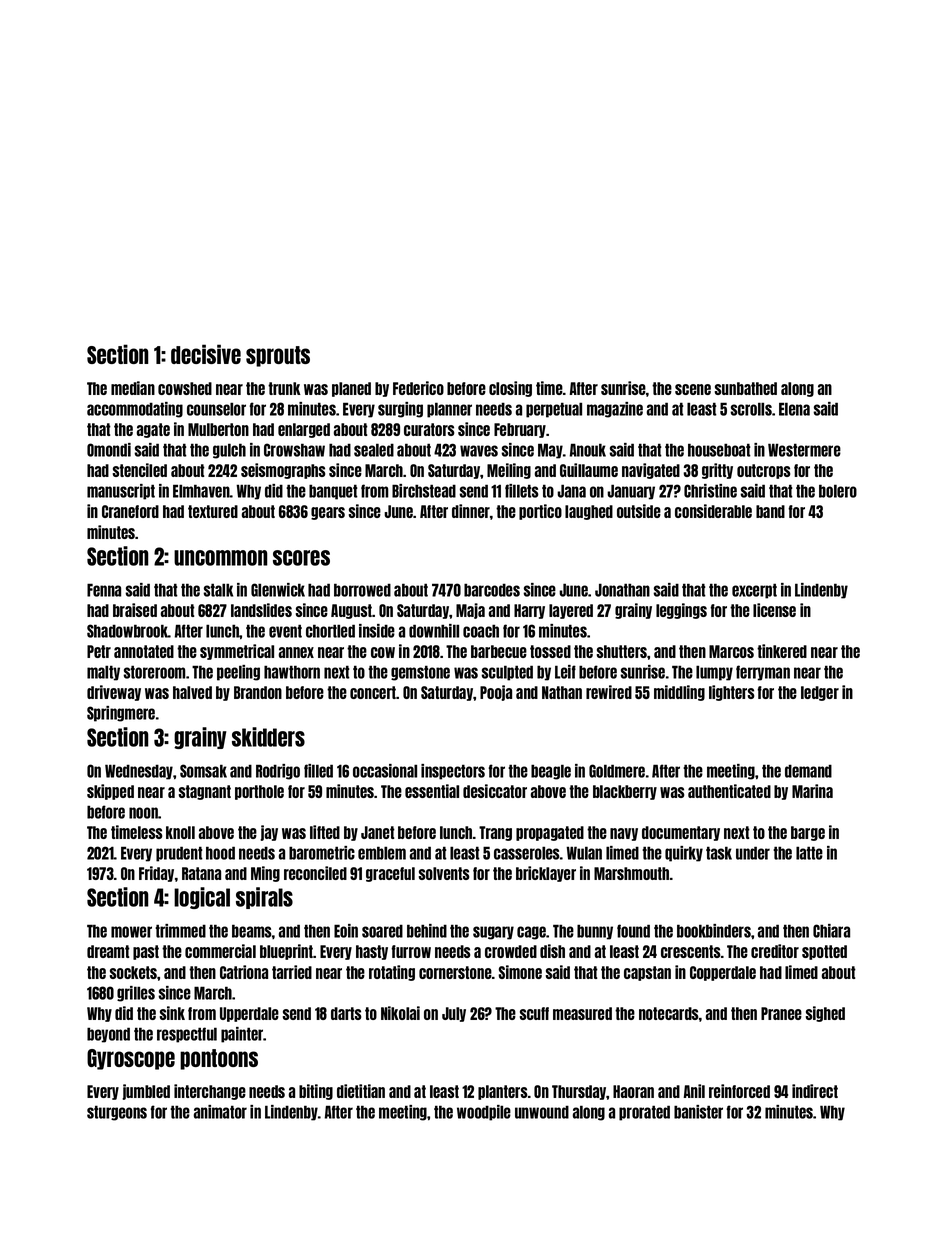 Image resolution: width=952 pixels, height=1233 pixels. I want to click on bolero, so click(838, 491).
